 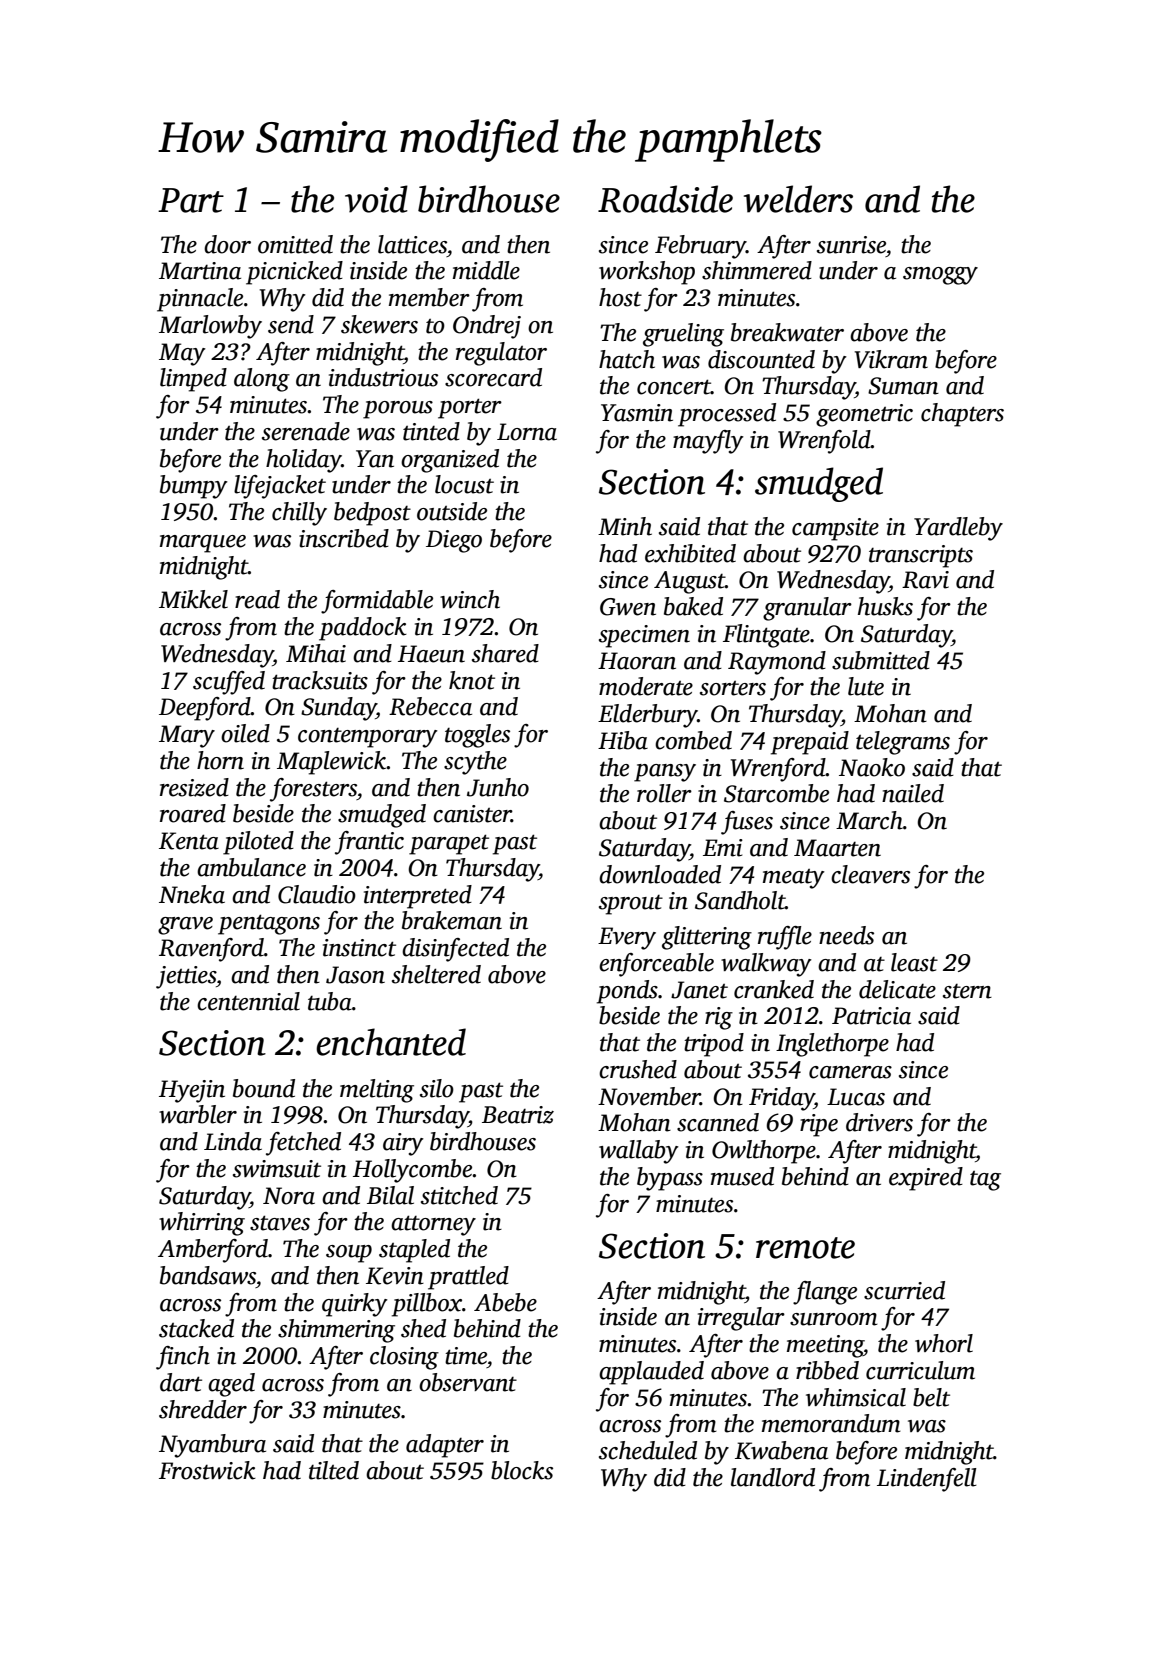 What do you see at coordinates (191, 200) in the document?
I see `Part` at bounding box center [191, 200].
